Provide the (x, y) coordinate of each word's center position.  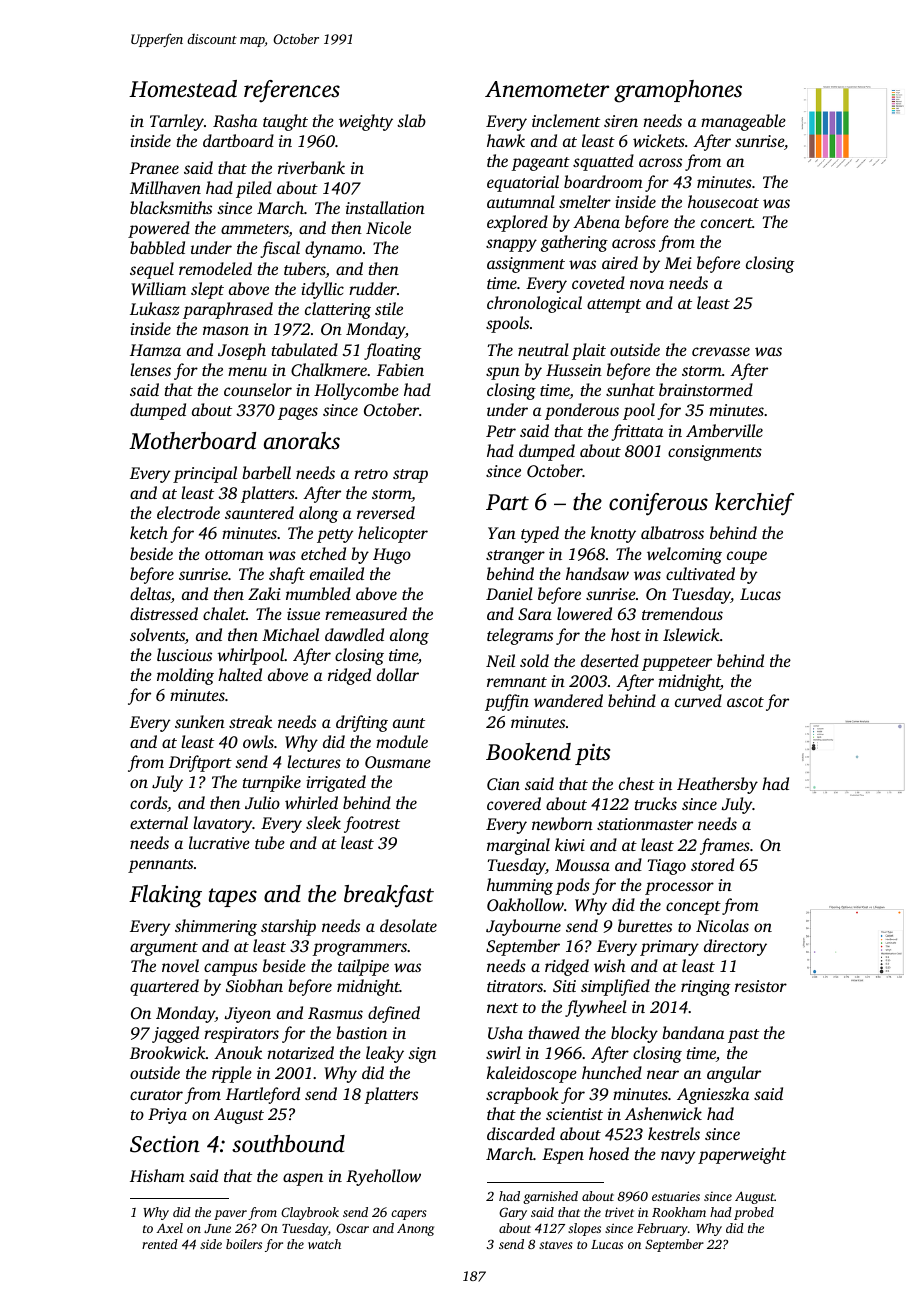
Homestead (183, 89)
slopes (584, 1229)
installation (385, 207)
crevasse (721, 351)
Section (165, 1144)
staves (556, 1245)
